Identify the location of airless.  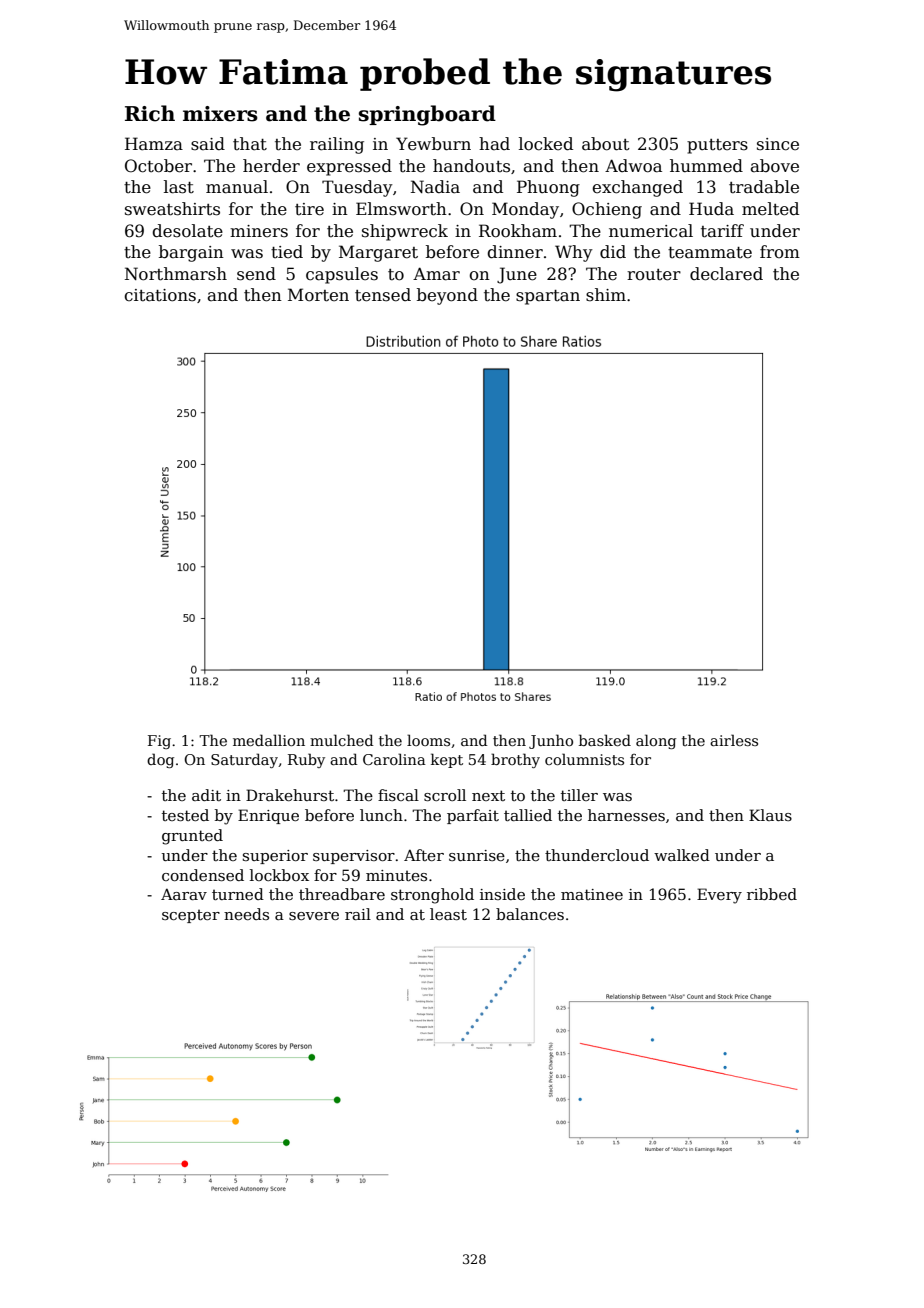
(734, 740).
